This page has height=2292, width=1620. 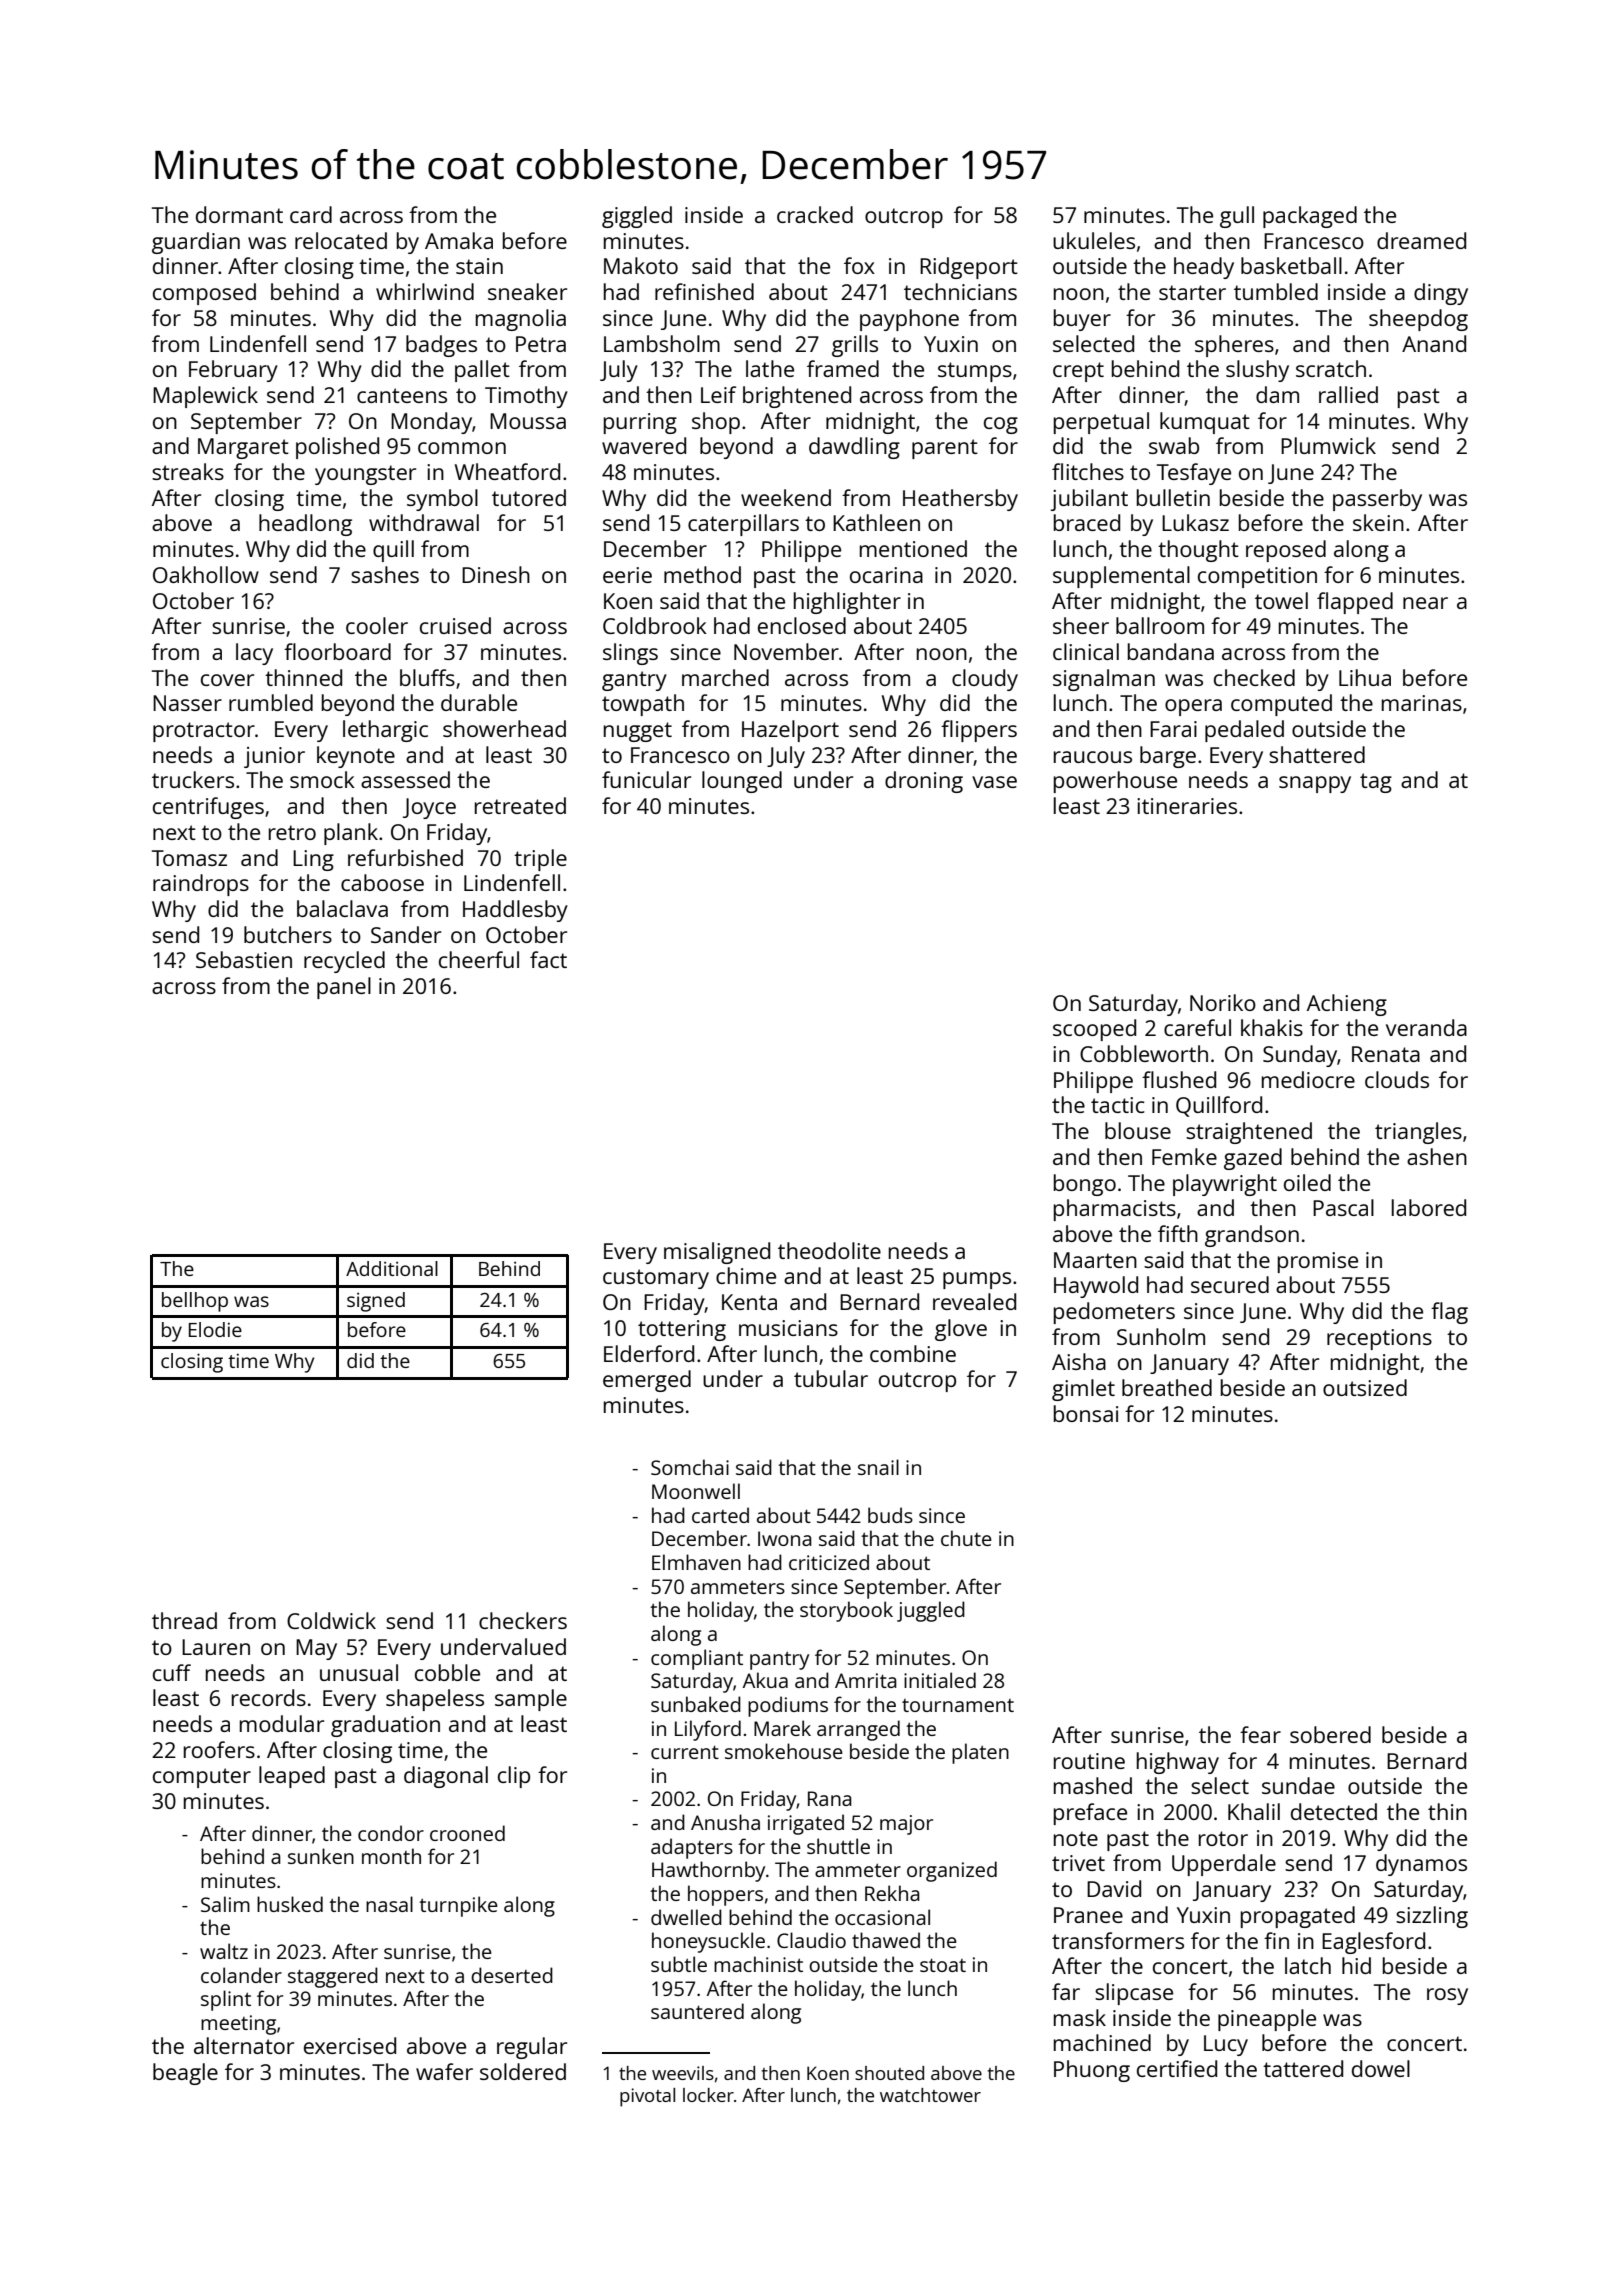 I want to click on Noriko, so click(x=1223, y=1002).
